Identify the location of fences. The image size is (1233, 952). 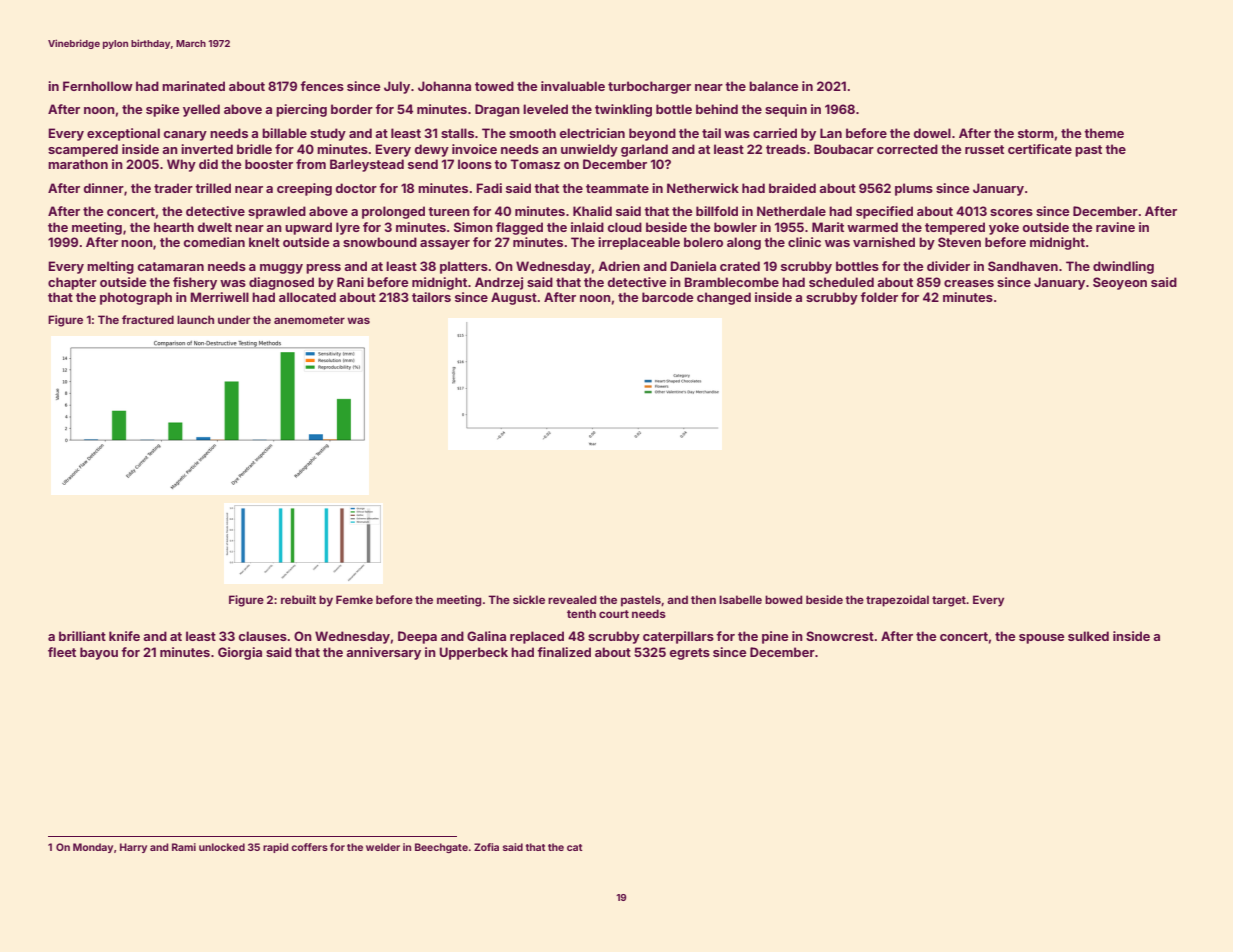
(322, 86).
